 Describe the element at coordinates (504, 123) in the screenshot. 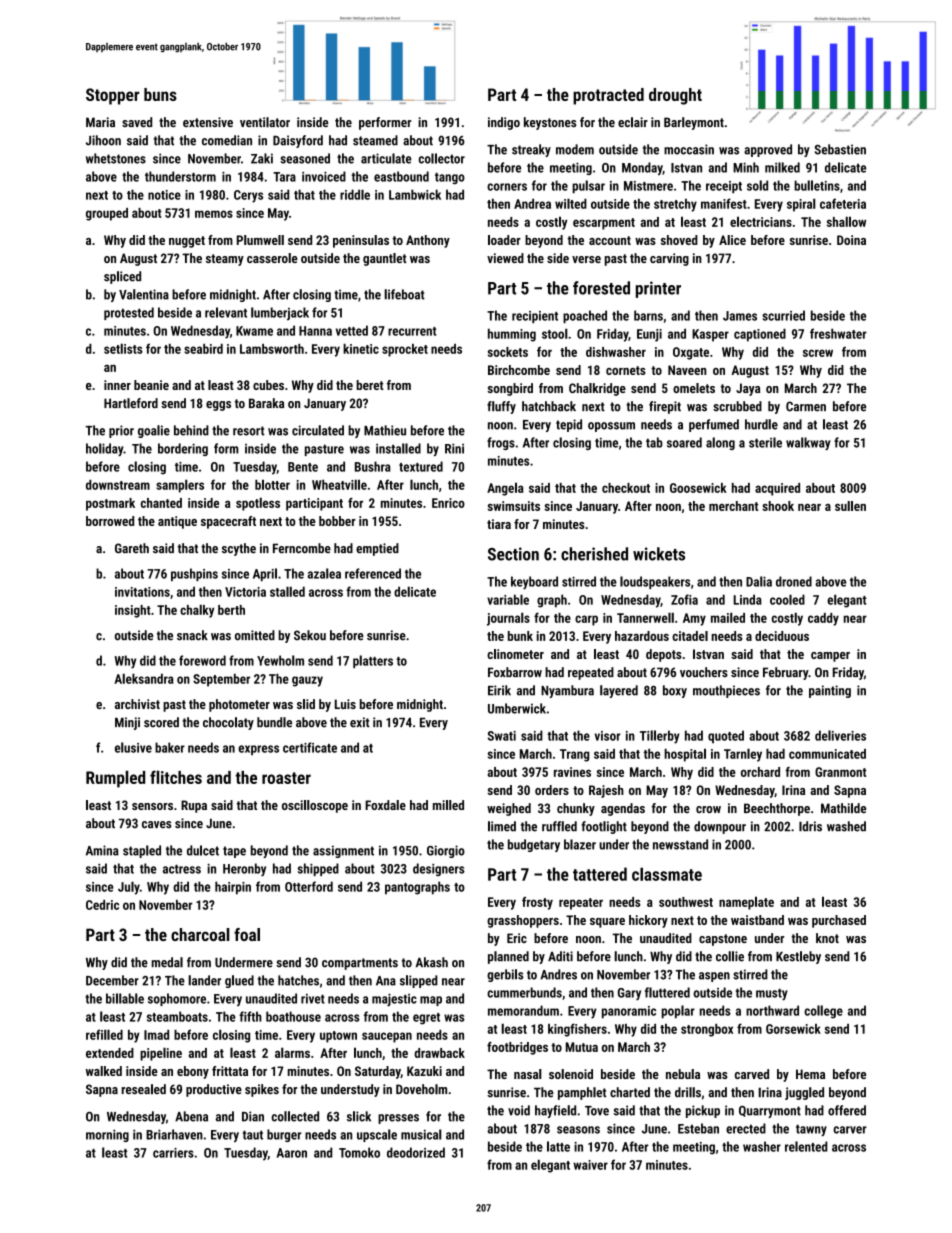

I see `indigo` at that location.
